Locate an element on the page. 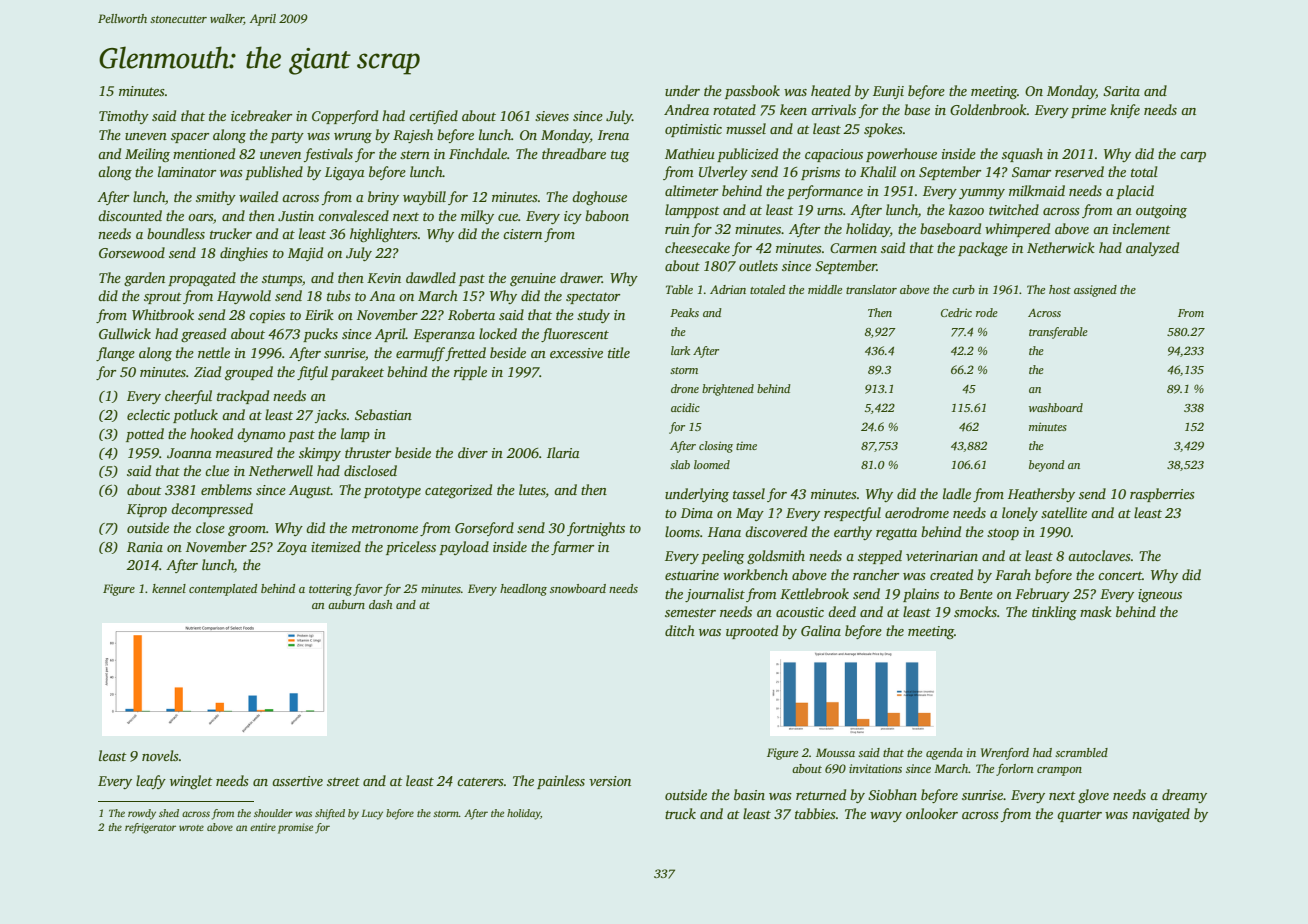  Timothy is located at coordinates (124, 117).
